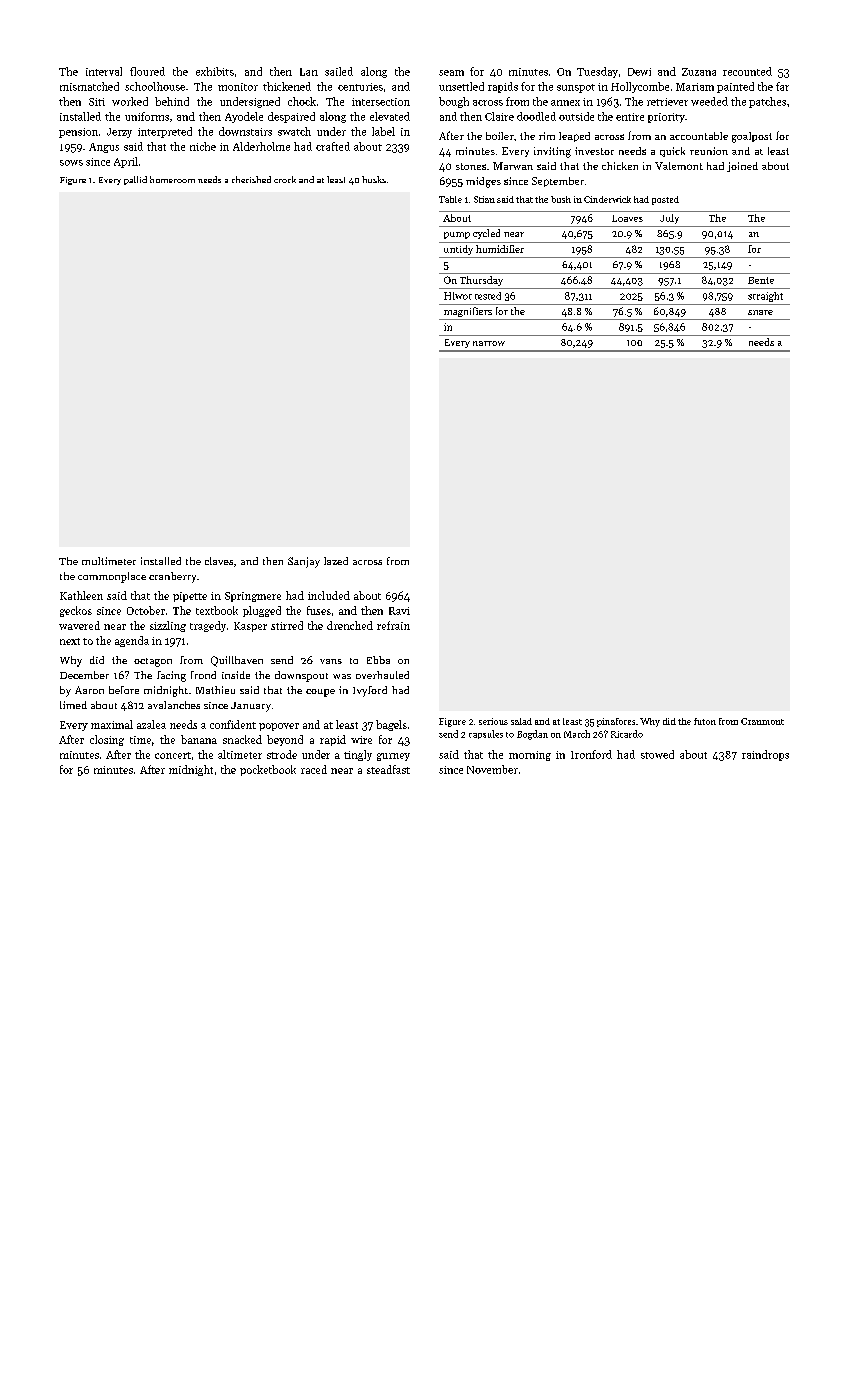 This screenshot has width=849, height=1400. I want to click on pallid, so click(135, 180).
